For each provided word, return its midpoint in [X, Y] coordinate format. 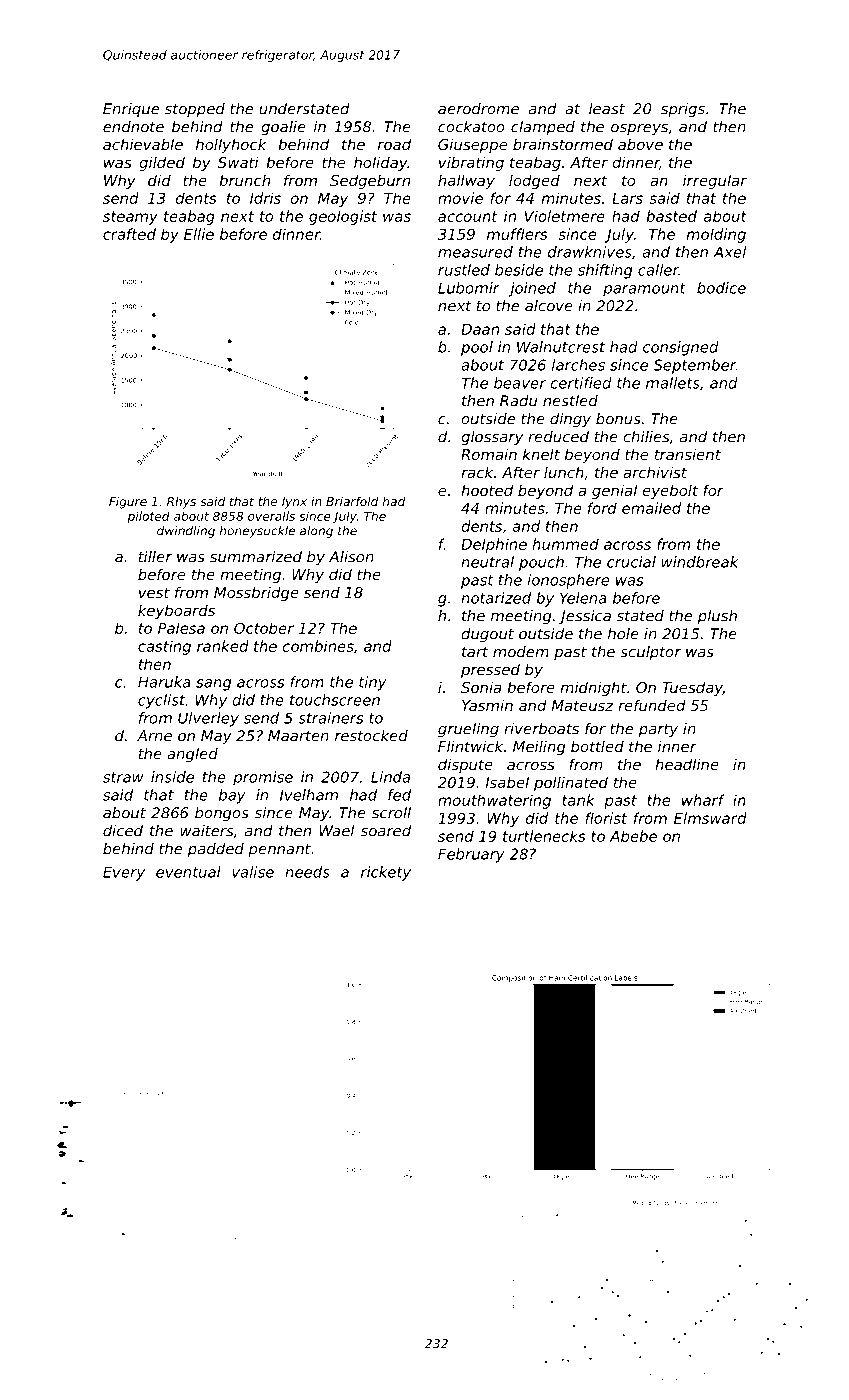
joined [532, 289]
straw [123, 777]
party [658, 731]
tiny [373, 683]
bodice [721, 288]
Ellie [199, 234]
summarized [256, 557]
